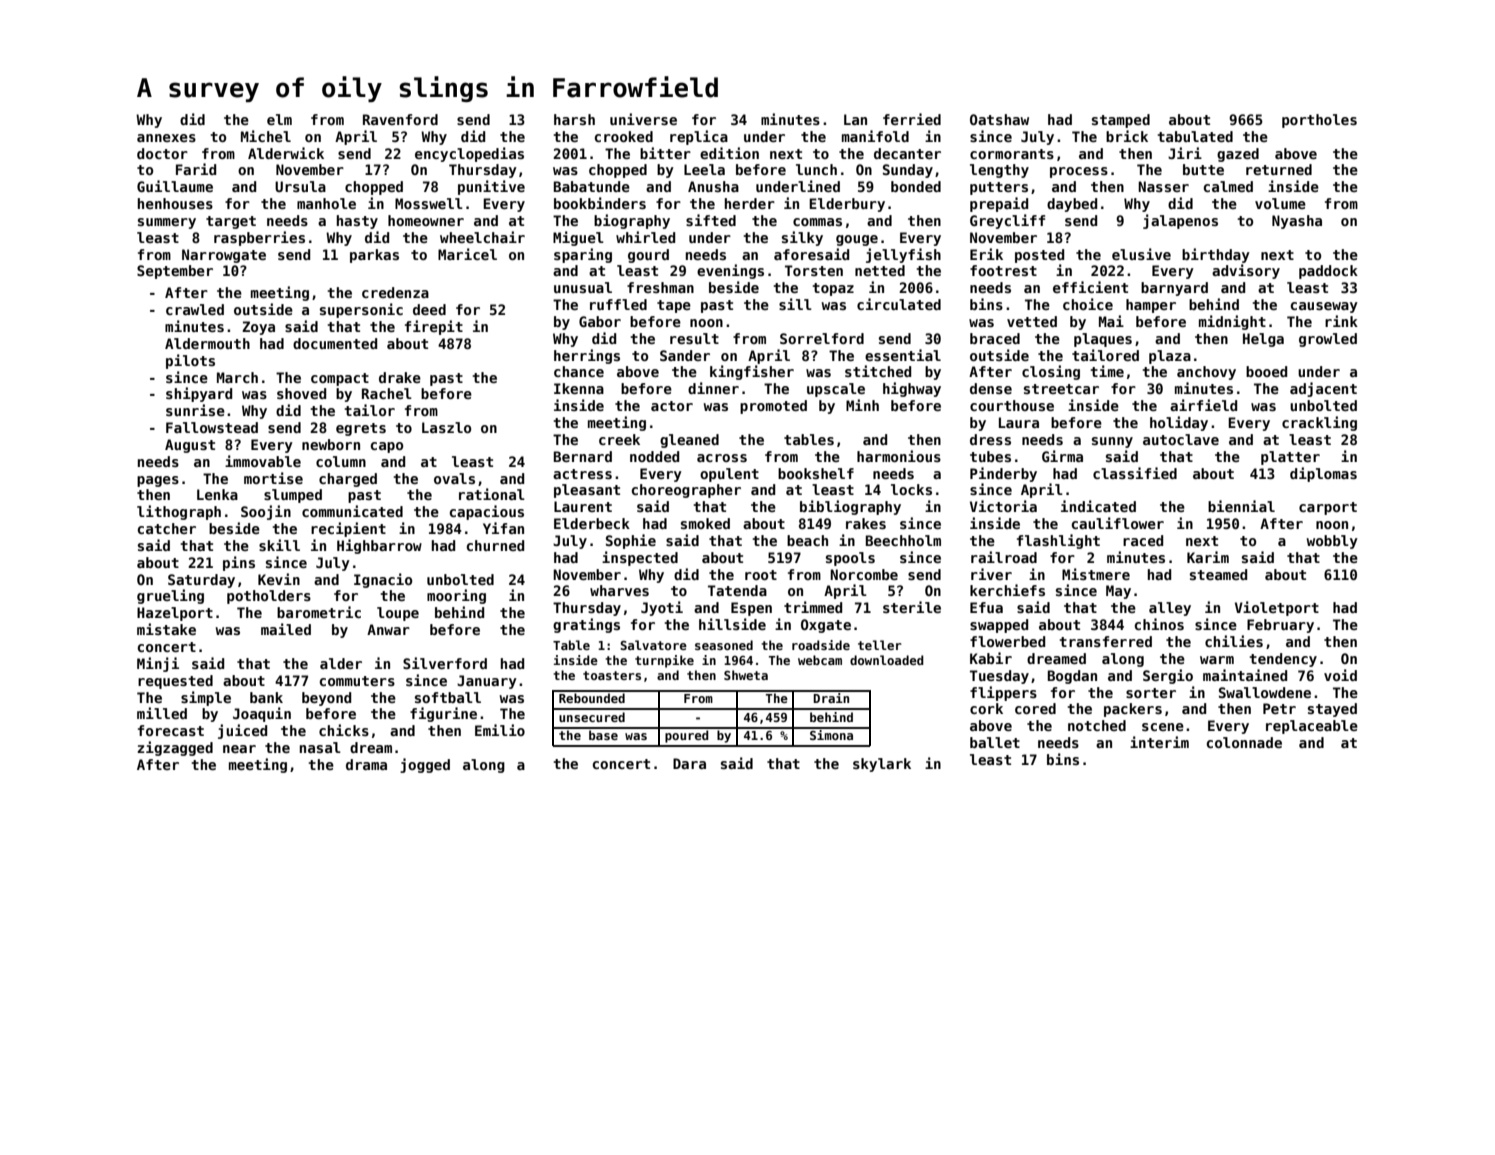 The image size is (1495, 1155). Describe the element at coordinates (855, 119) in the screenshot. I see `Lan` at that location.
